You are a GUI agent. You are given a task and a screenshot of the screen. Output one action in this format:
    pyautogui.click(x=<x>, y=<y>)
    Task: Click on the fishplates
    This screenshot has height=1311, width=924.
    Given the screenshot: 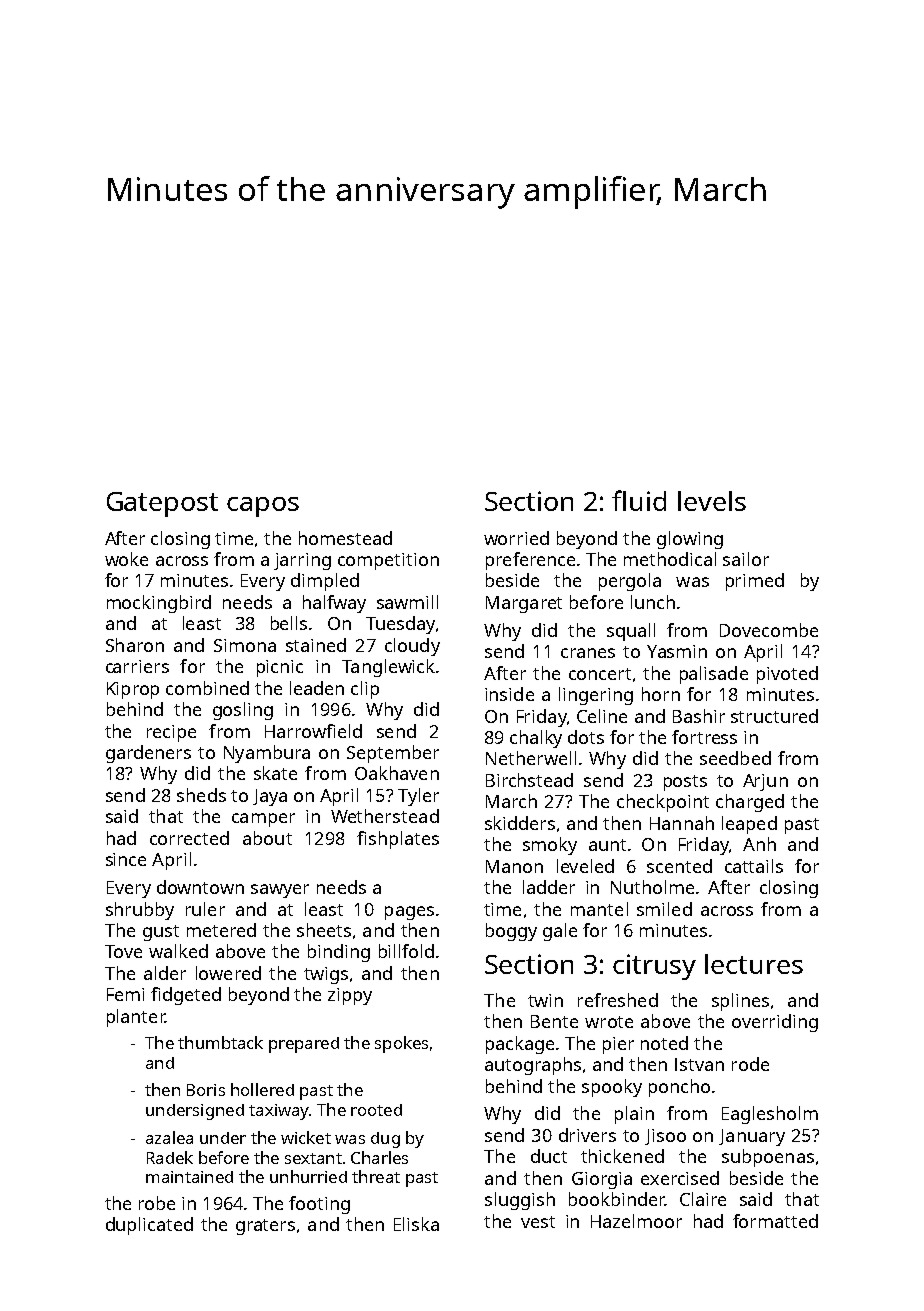 What is the action you would take?
    pyautogui.click(x=398, y=840)
